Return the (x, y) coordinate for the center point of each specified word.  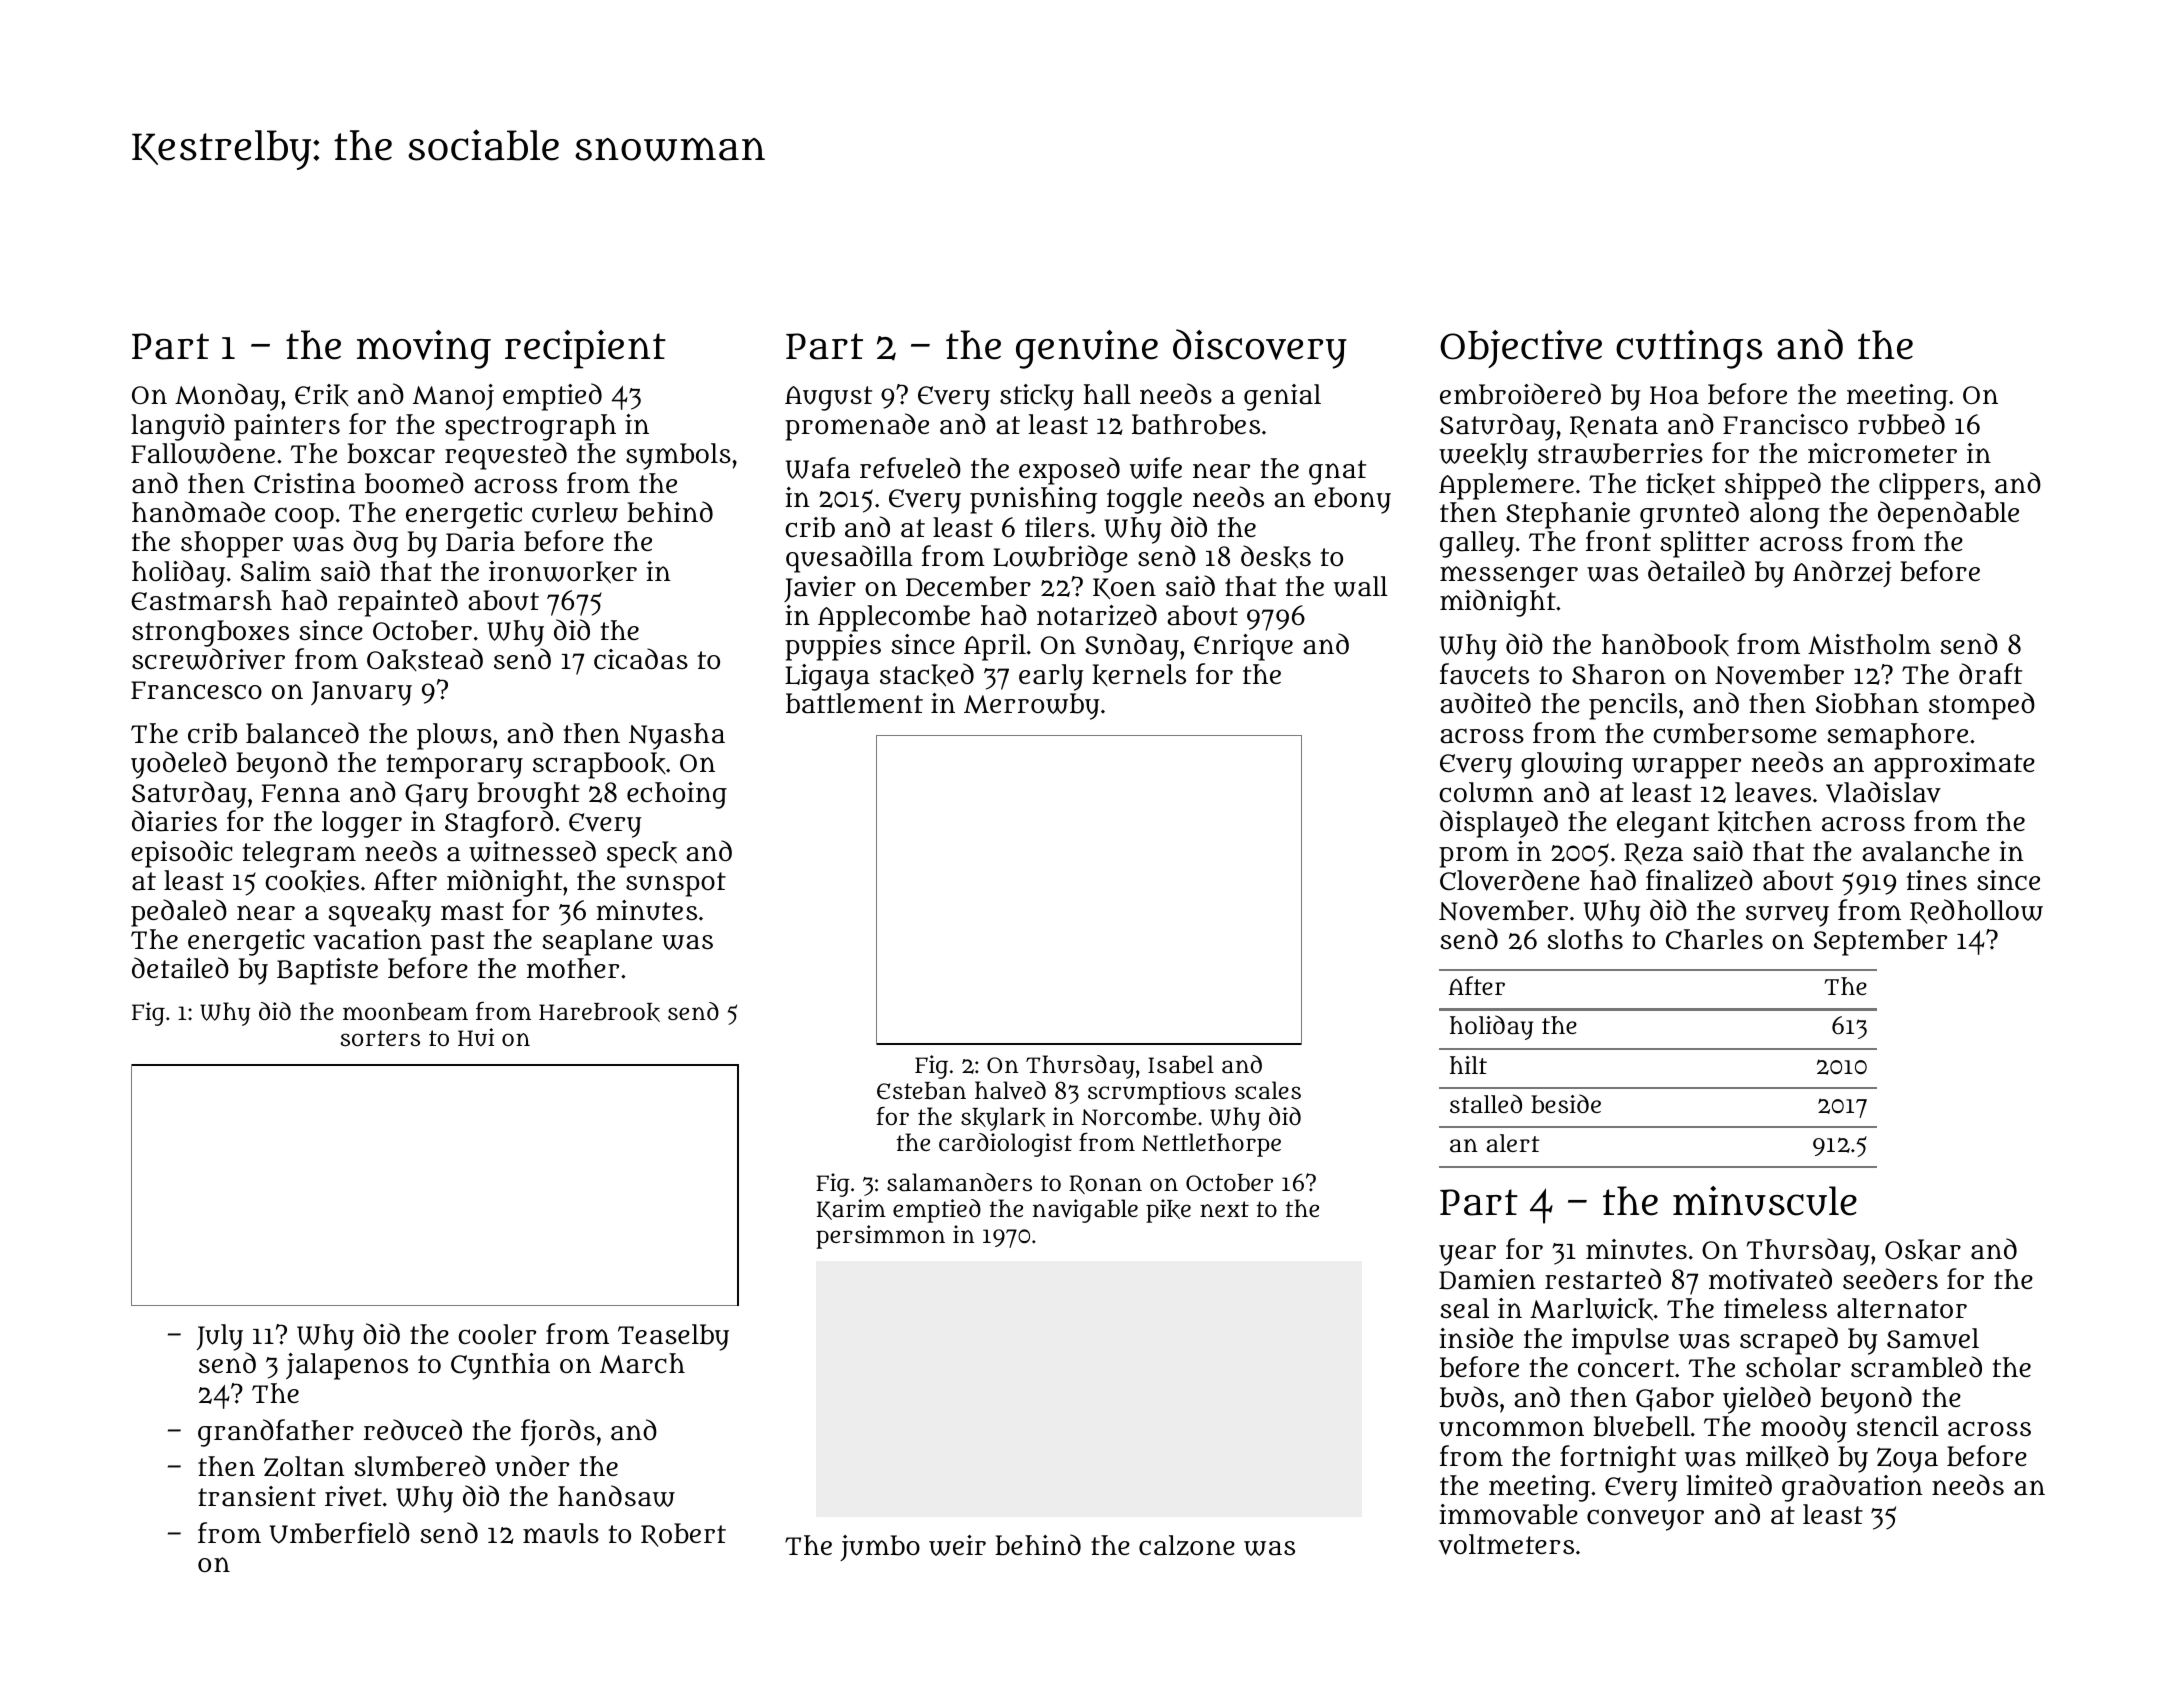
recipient (585, 349)
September (1880, 942)
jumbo (880, 1548)
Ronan (1105, 1184)
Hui (476, 1037)
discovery (1260, 349)
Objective (1521, 349)
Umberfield (340, 1533)
